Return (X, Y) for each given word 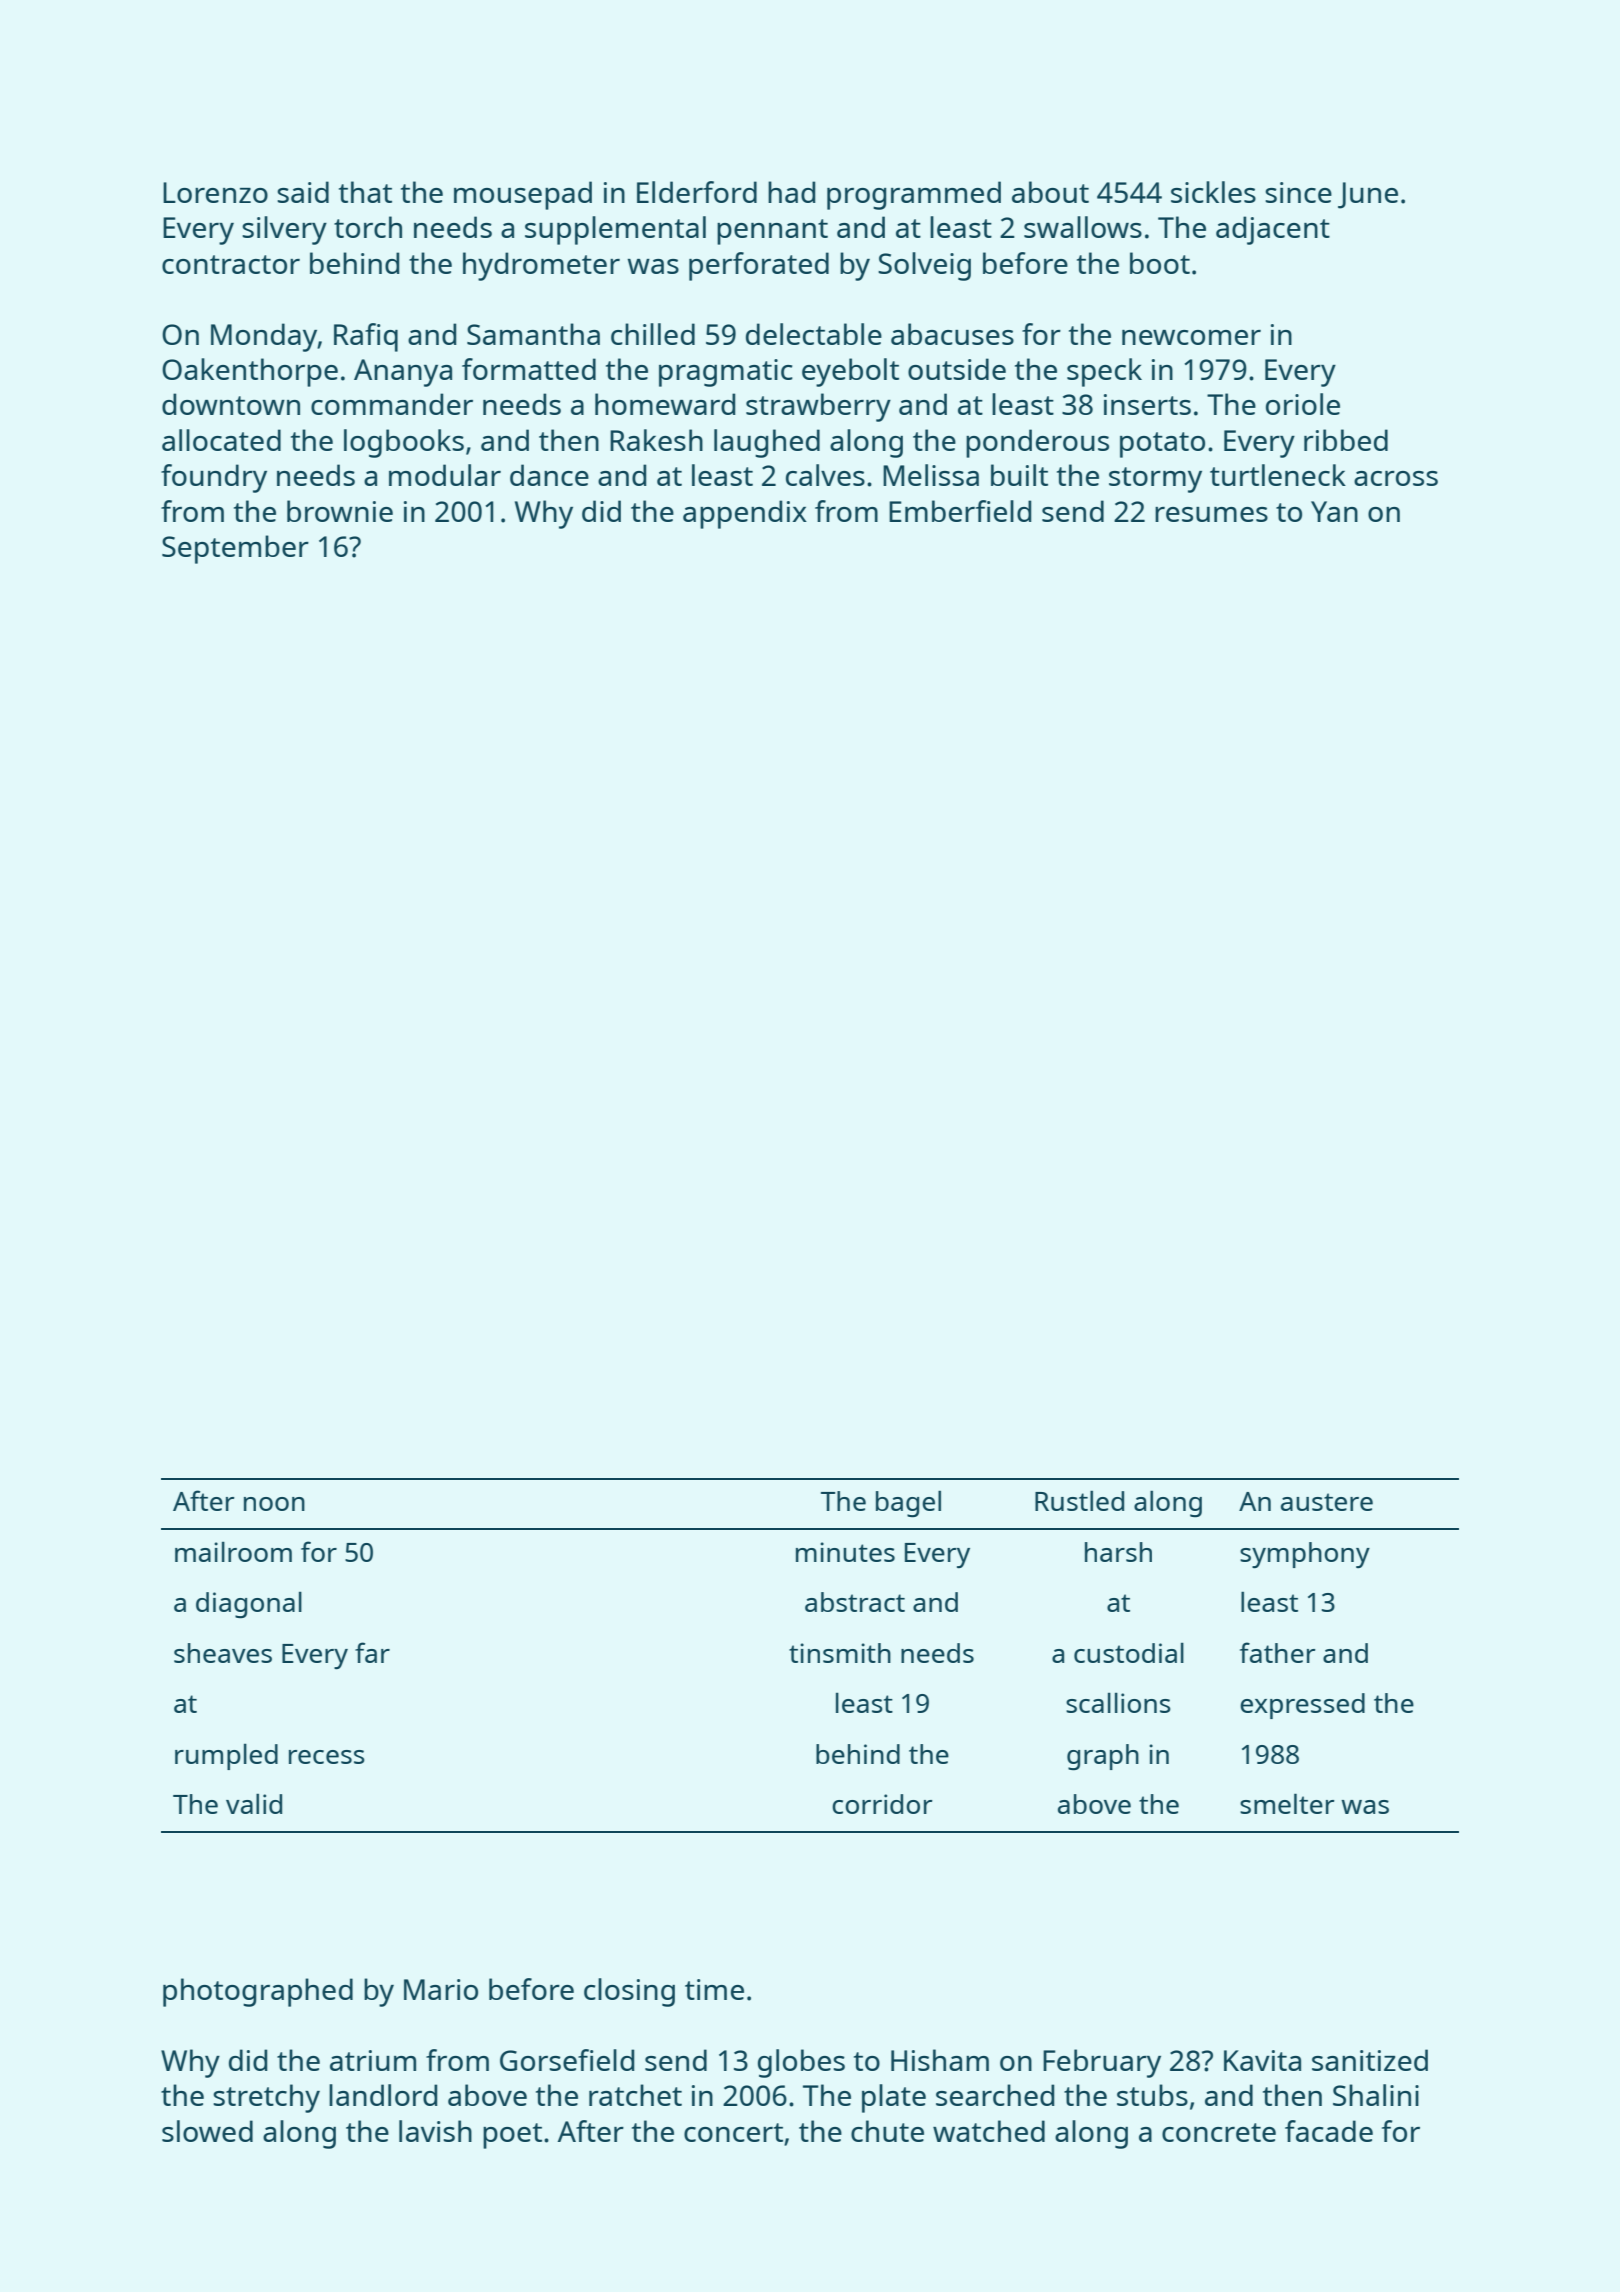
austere (1327, 1502)
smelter (1287, 1803)
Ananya (403, 373)
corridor (882, 1804)
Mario (441, 1989)
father (1278, 1652)
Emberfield (960, 511)
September (235, 549)
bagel (908, 1504)
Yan (1334, 511)
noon (274, 1504)
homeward (665, 404)
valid (254, 1803)
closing (629, 1992)
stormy (1155, 480)
